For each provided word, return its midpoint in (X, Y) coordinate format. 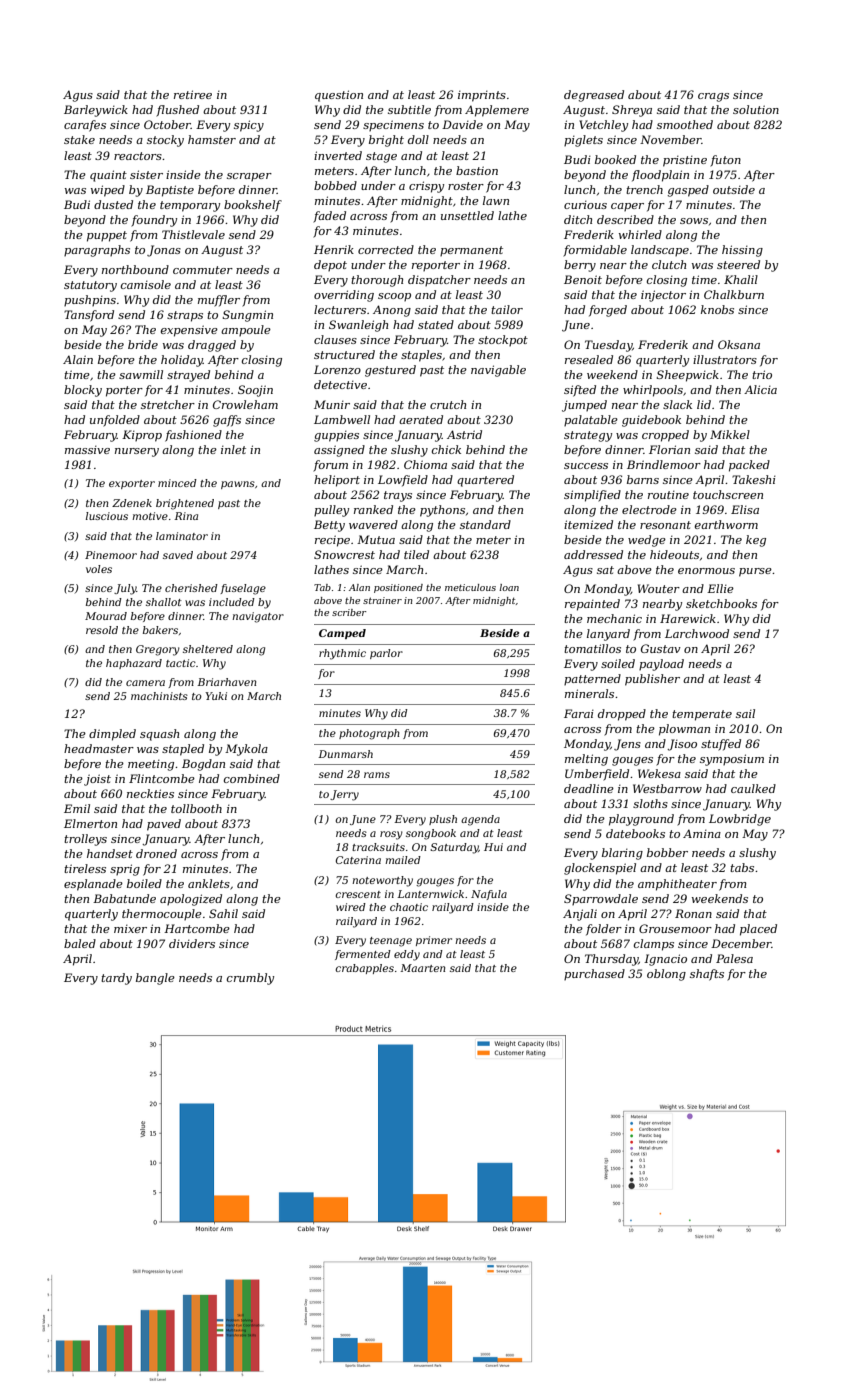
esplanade (93, 885)
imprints (482, 96)
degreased (594, 96)
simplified (592, 496)
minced (177, 483)
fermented (363, 955)
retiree (193, 94)
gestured (390, 371)
